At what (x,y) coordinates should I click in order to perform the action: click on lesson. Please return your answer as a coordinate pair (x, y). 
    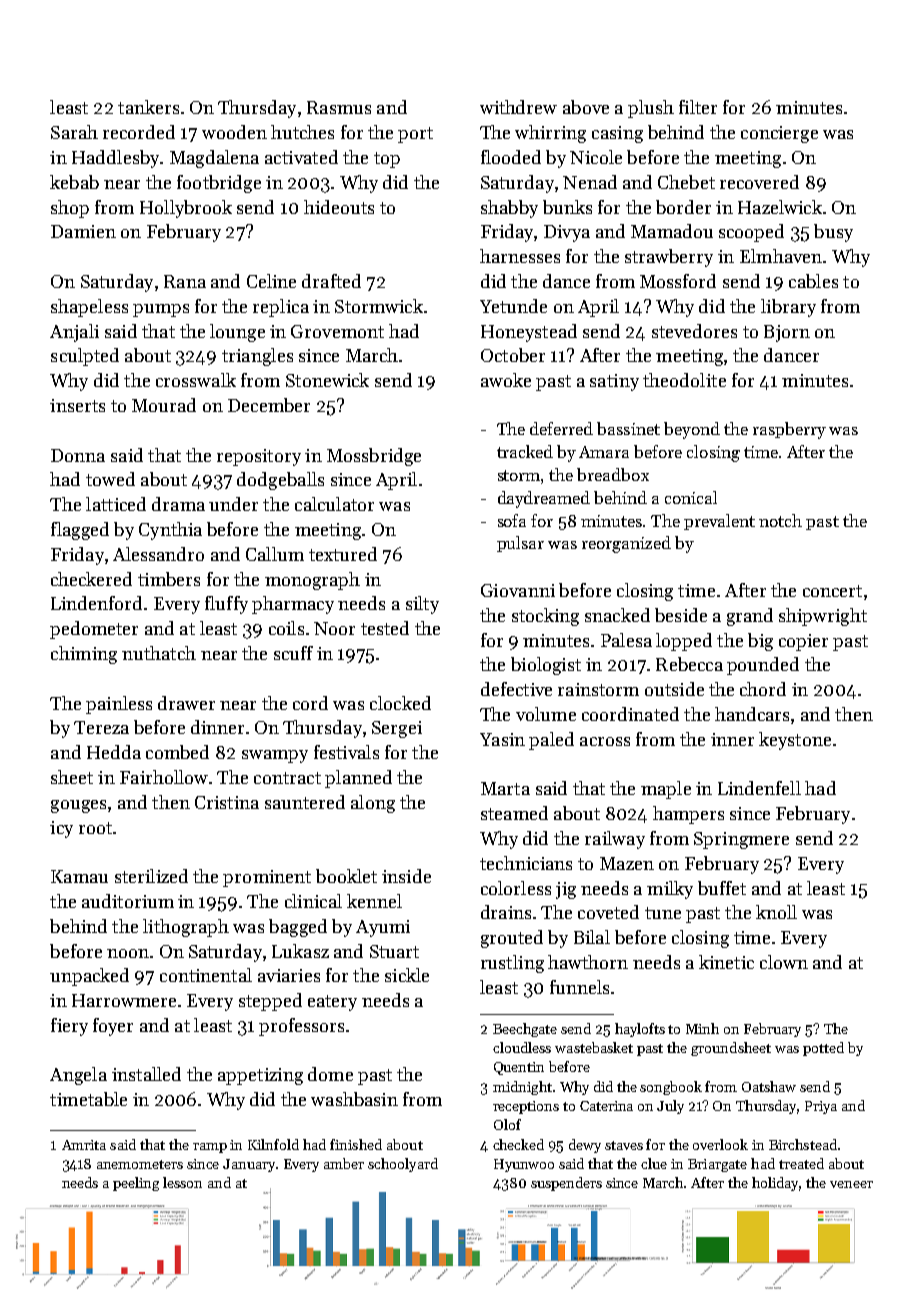
    Looking at the image, I should click on (182, 1182).
